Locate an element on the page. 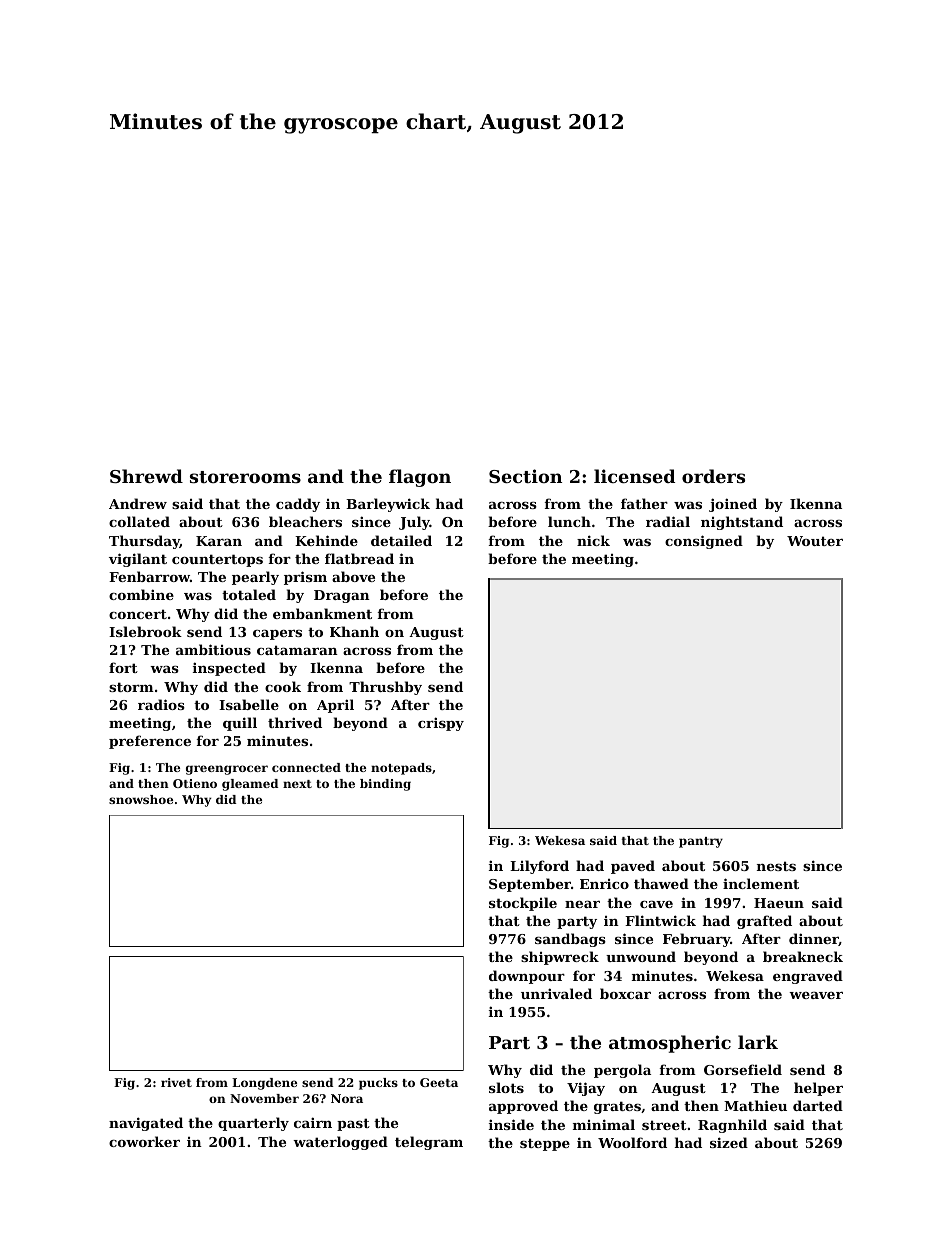  Woolford is located at coordinates (632, 1142).
